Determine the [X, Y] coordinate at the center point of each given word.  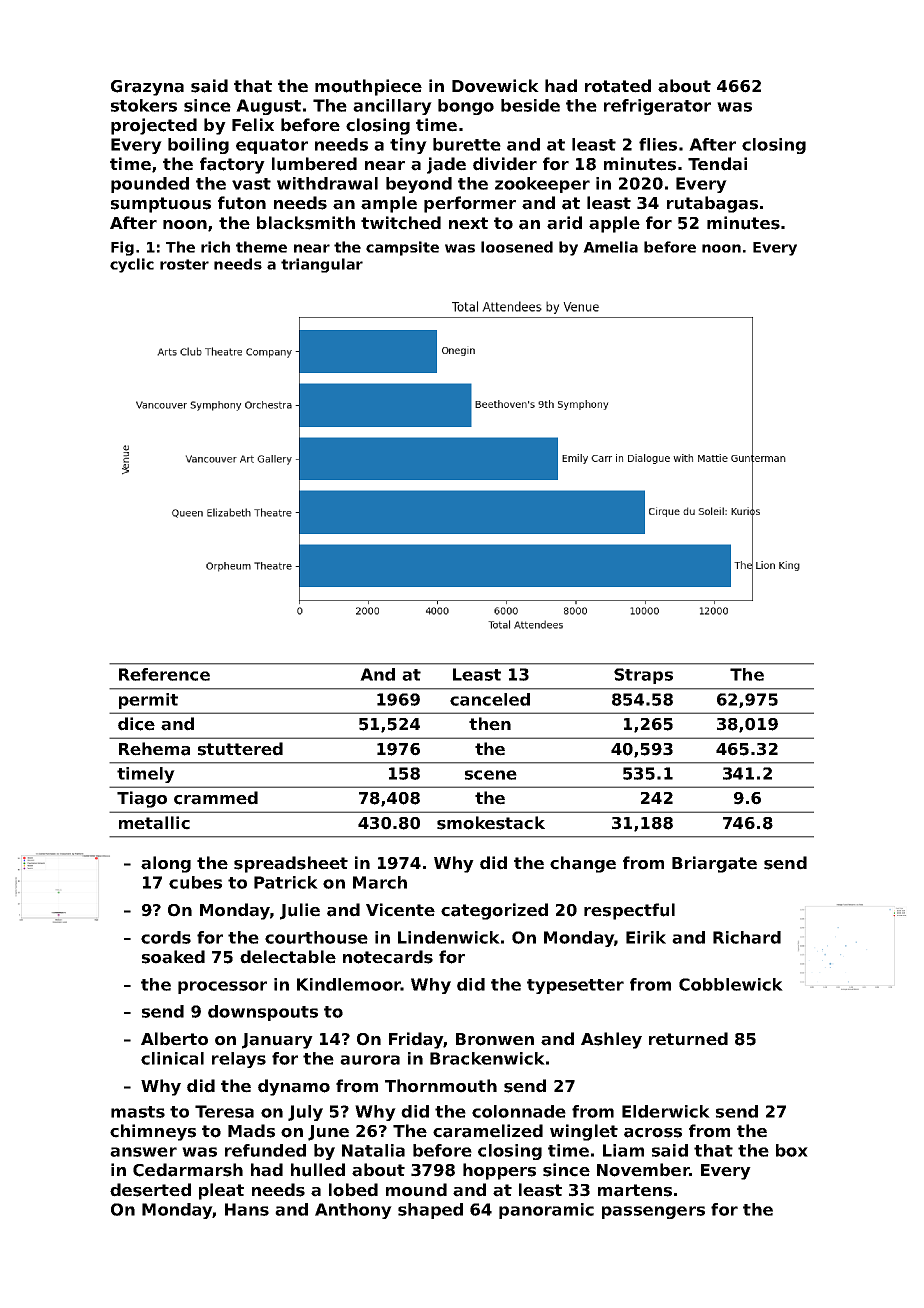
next [468, 223]
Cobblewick [731, 984]
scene [491, 775]
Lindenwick [449, 937]
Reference [164, 674]
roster [184, 264]
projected [154, 126]
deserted [150, 1190]
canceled [490, 699]
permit [148, 701]
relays [239, 1060]
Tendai [717, 164]
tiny [408, 146]
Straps [643, 676]
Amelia [610, 247]
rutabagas [712, 204]
